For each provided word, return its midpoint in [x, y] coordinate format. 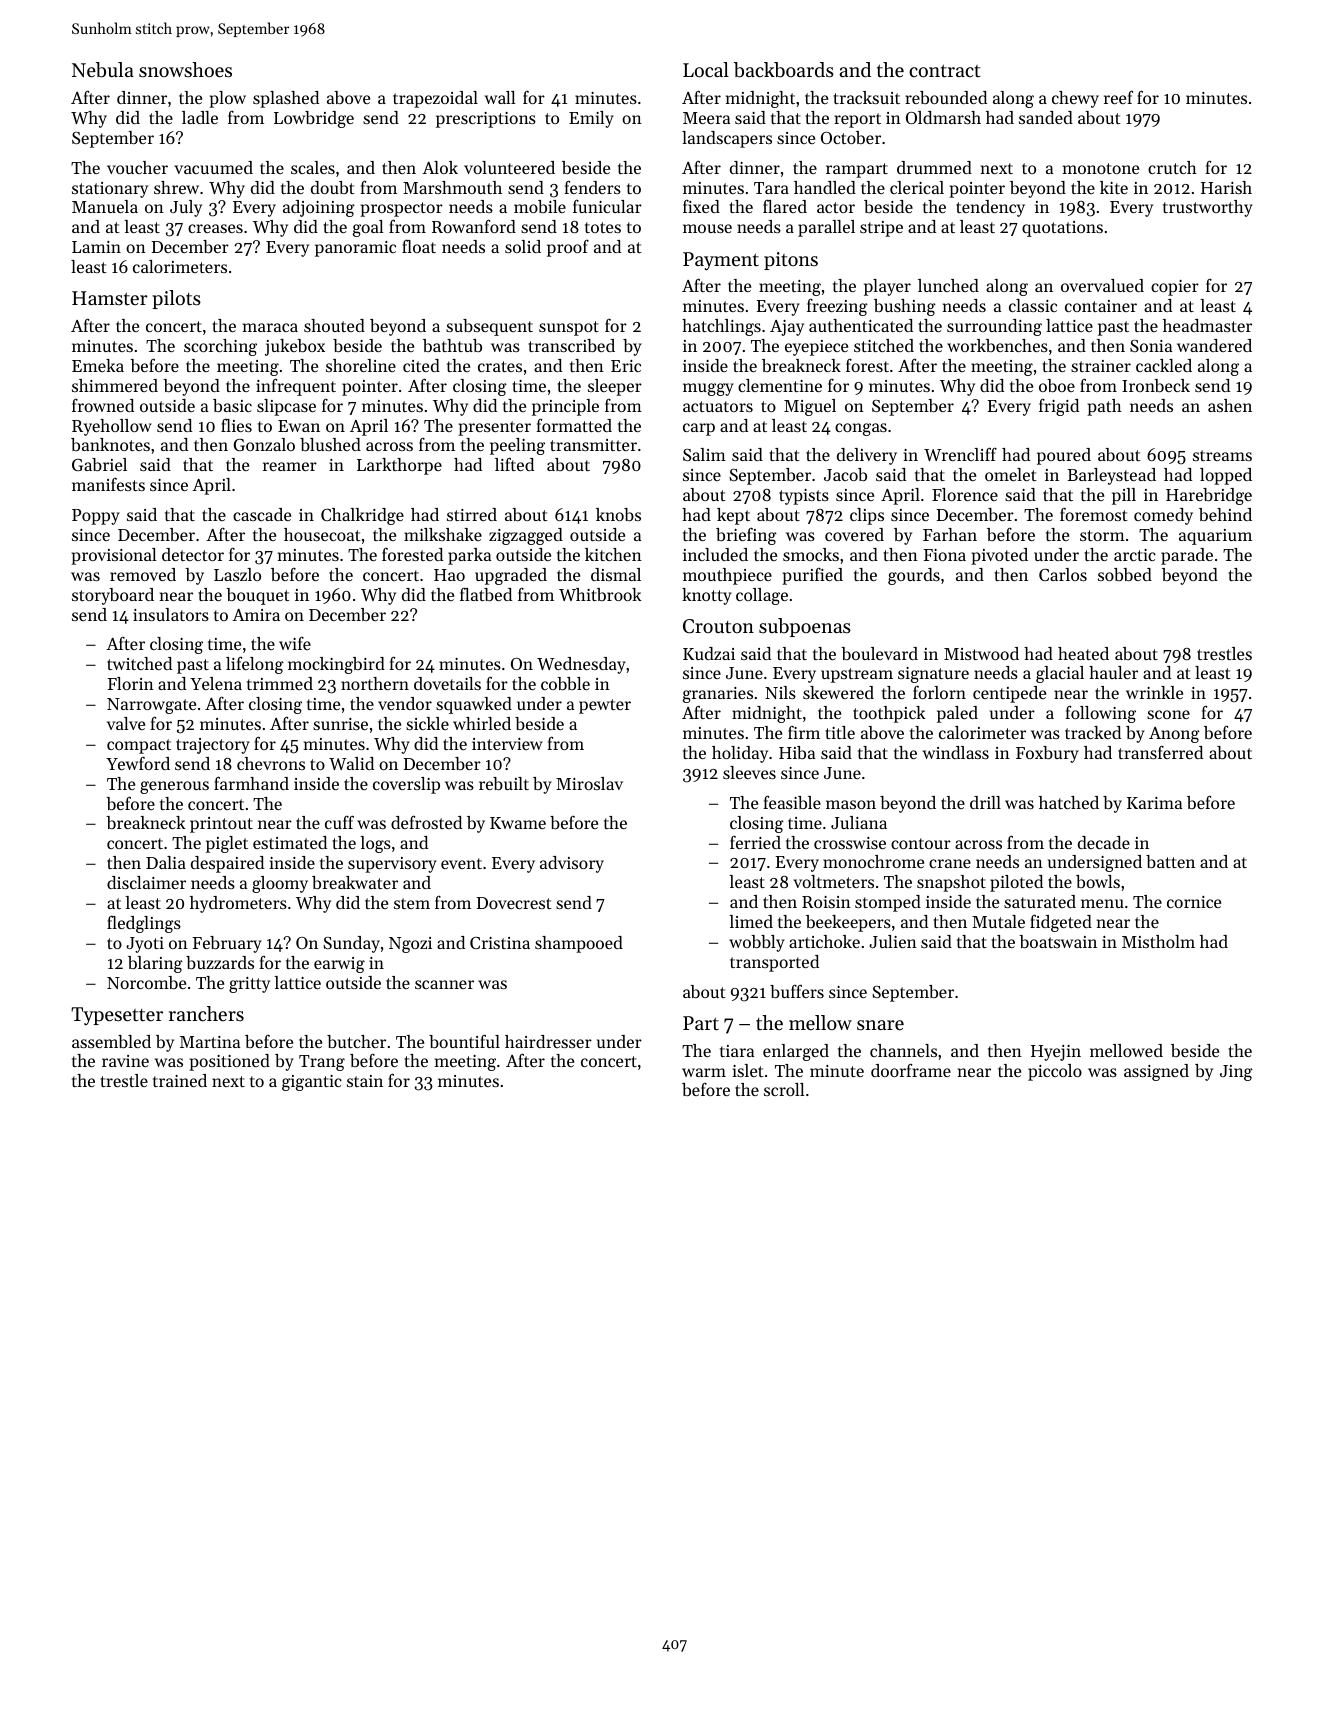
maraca [270, 327]
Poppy [96, 517]
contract [945, 71]
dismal [616, 574]
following [1100, 714]
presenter [494, 428]
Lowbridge [314, 119]
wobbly [757, 943]
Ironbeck [1156, 385]
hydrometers [238, 904]
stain [365, 1081]
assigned [1156, 1072]
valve [126, 723]
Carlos [1063, 574]
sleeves [749, 772]
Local [706, 69]
